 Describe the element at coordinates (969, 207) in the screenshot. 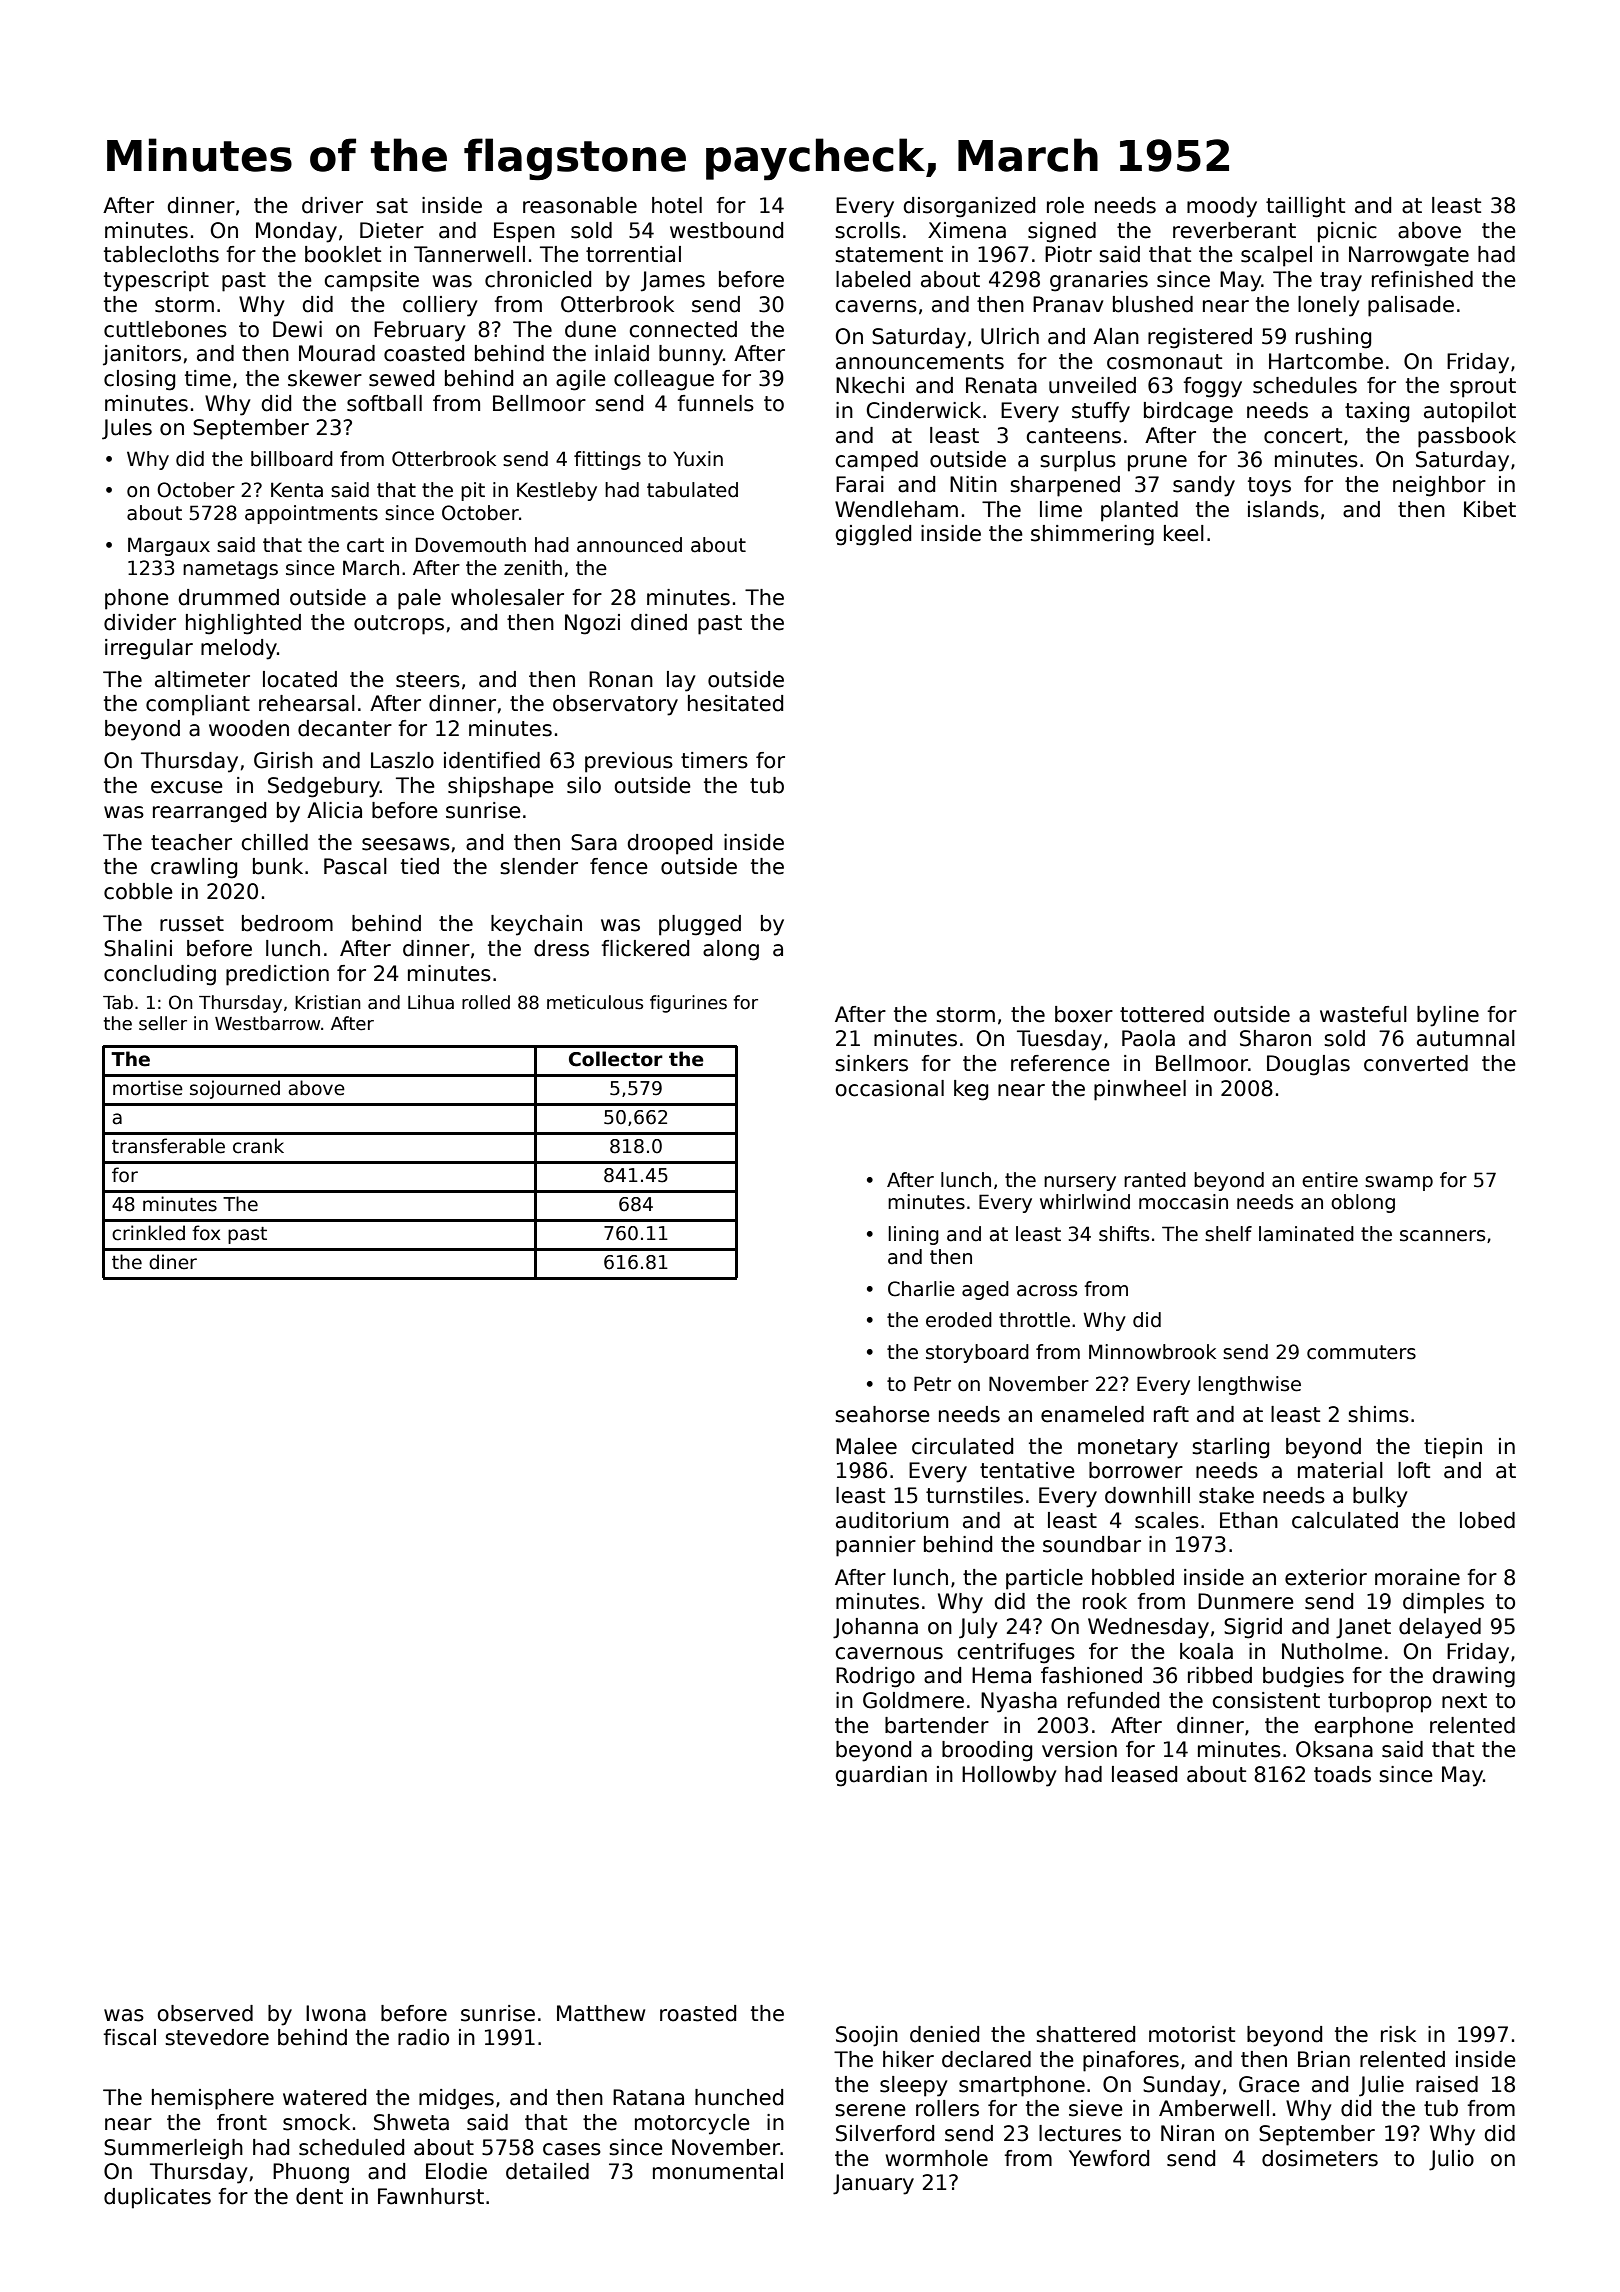

I see `disorganized` at that location.
